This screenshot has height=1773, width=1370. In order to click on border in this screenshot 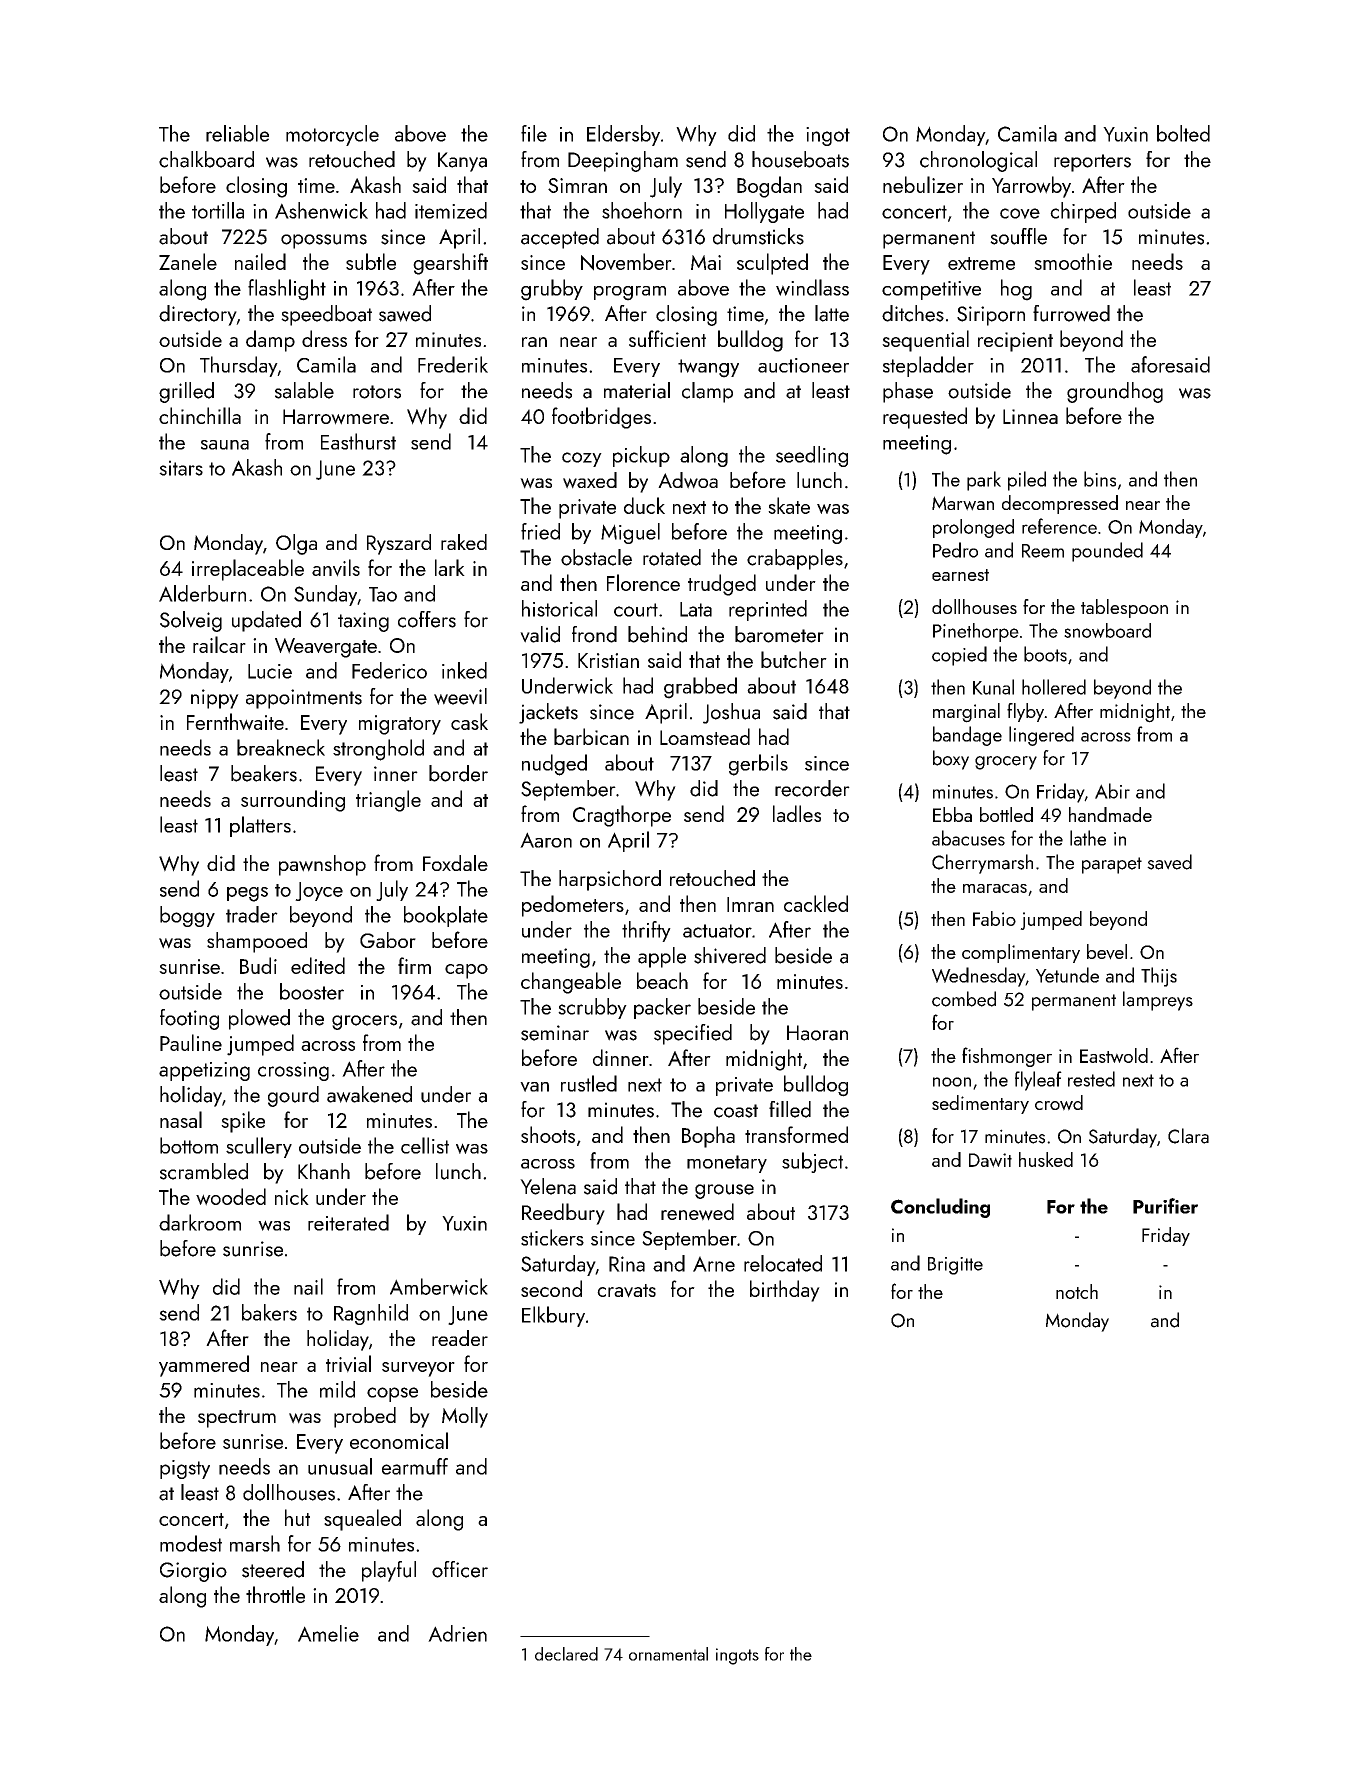, I will do `click(458, 773)`.
